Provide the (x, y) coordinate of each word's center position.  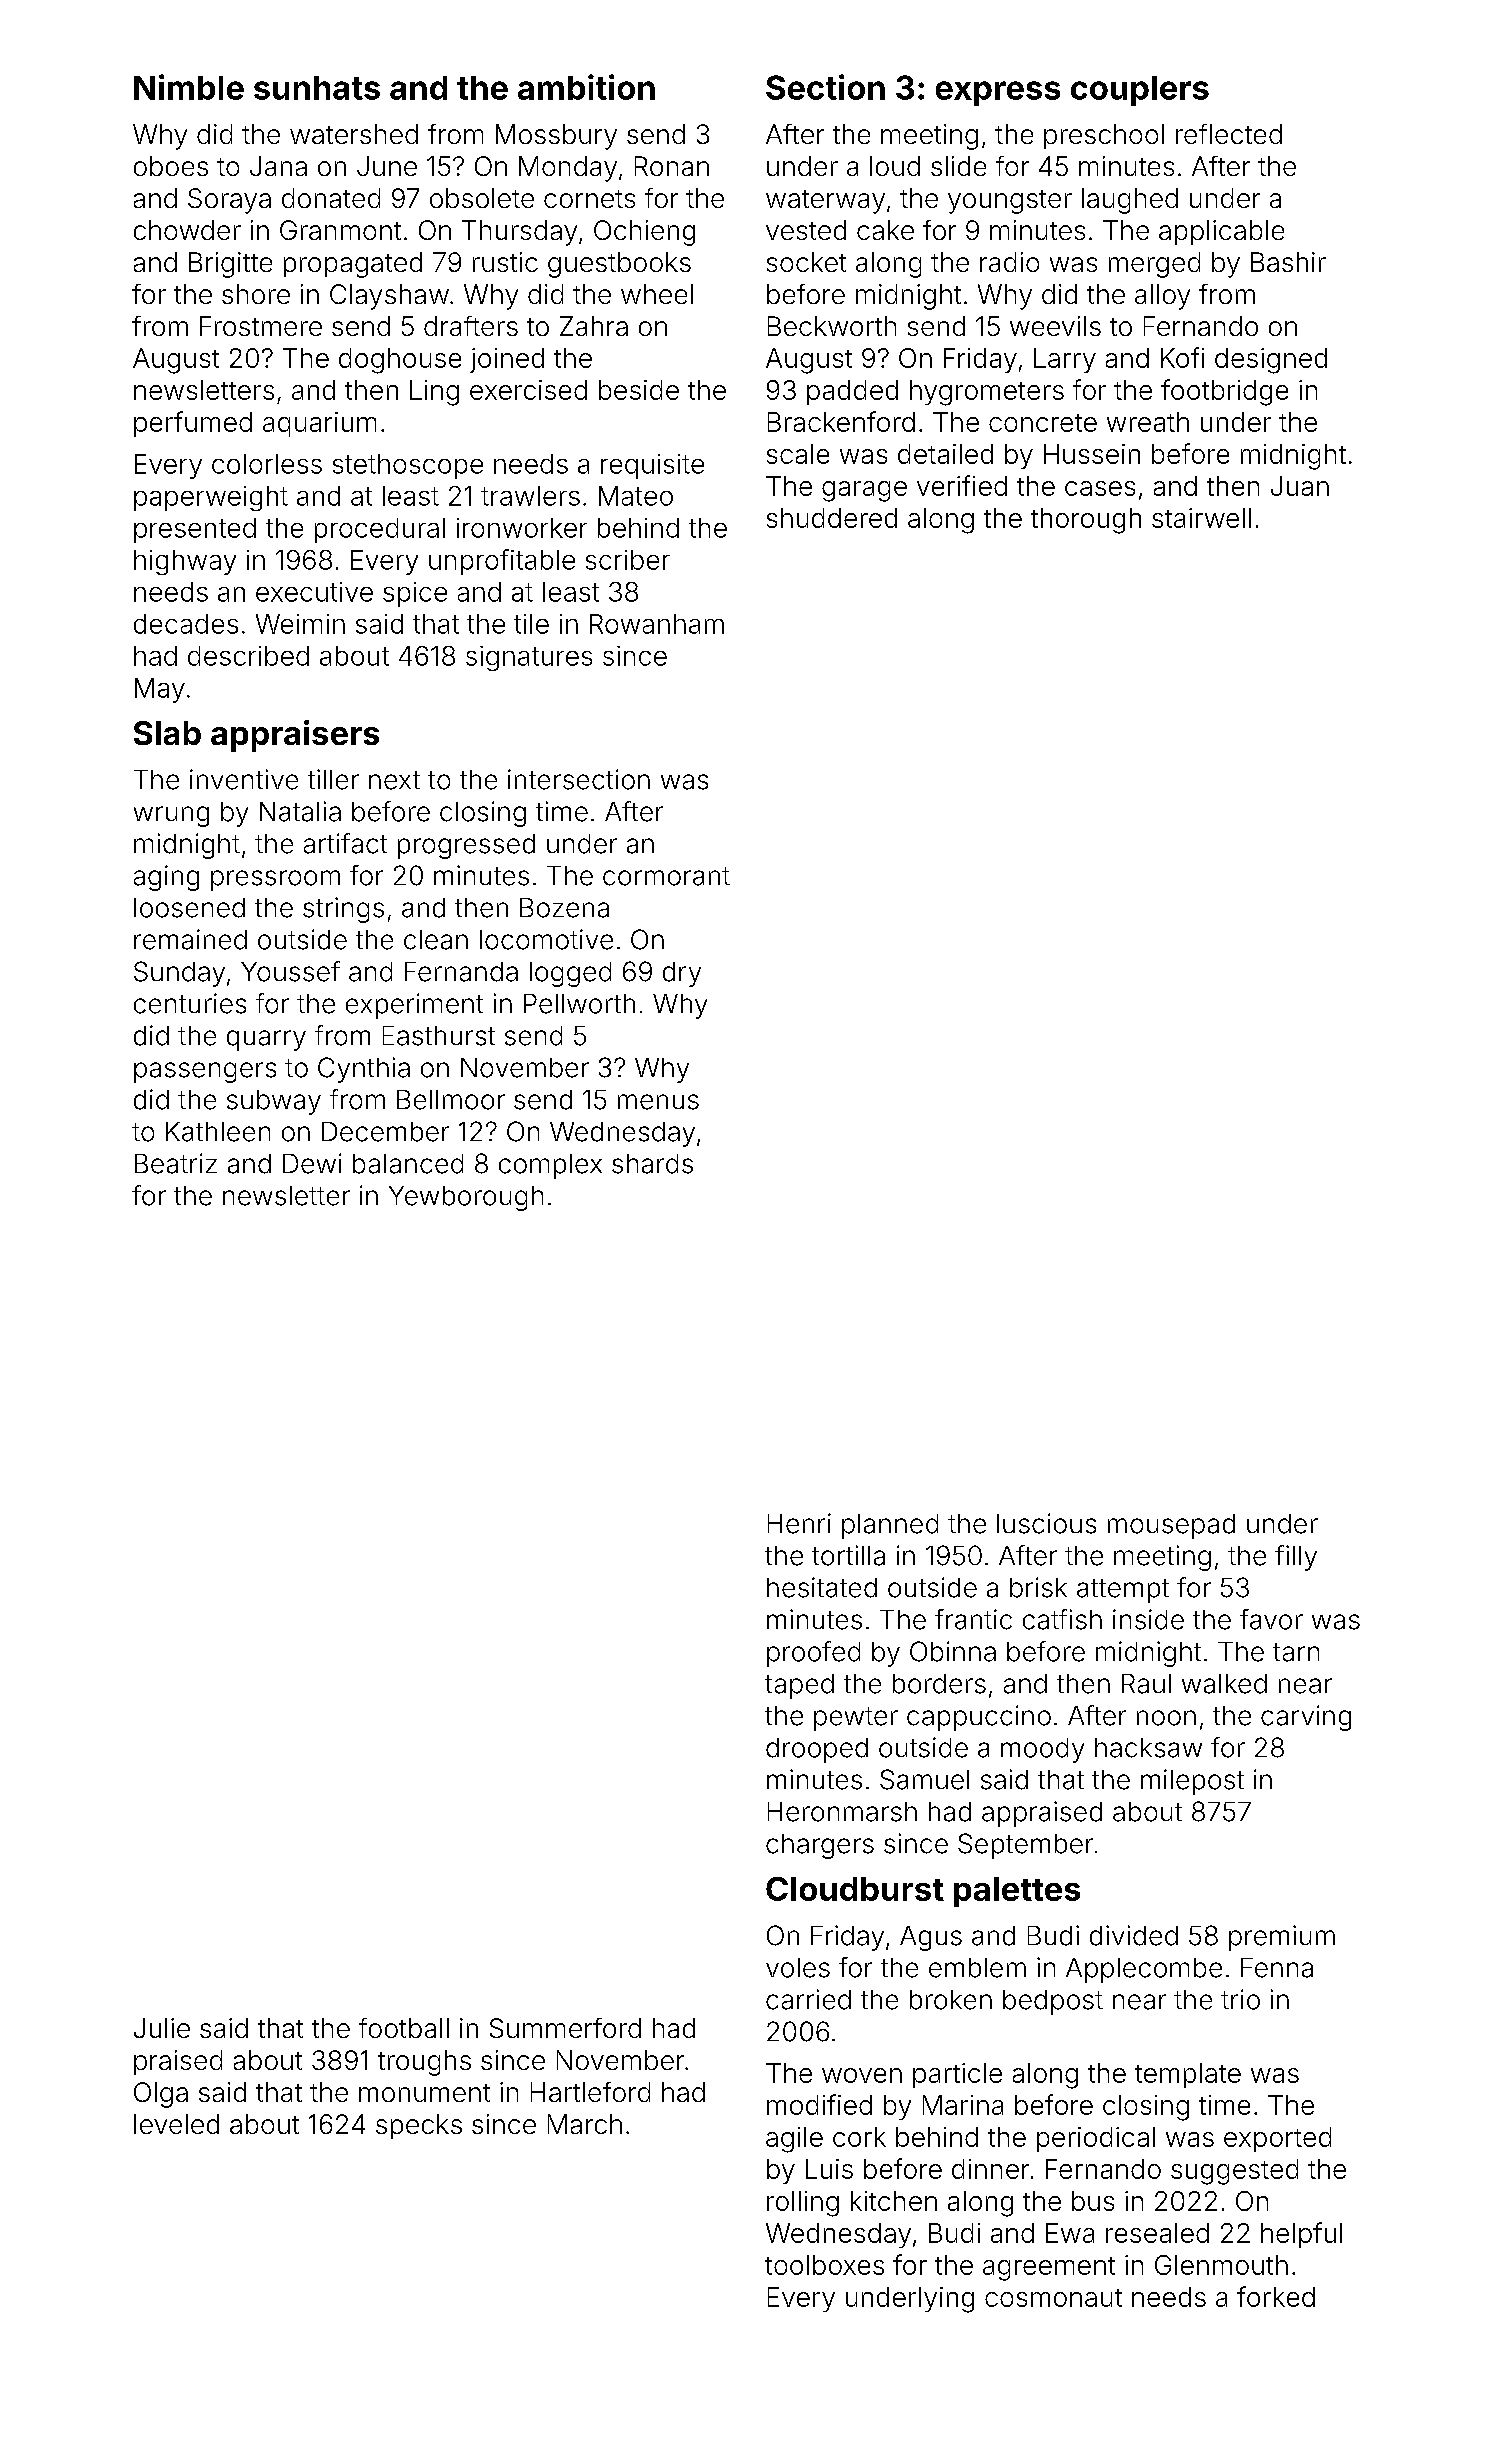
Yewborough (466, 1198)
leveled (176, 2124)
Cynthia (364, 1070)
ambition (586, 87)
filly (1296, 1558)
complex (550, 1166)
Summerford (565, 2028)
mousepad (1171, 1526)
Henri (799, 1523)
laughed (1130, 201)
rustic (505, 262)
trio (1240, 1999)
